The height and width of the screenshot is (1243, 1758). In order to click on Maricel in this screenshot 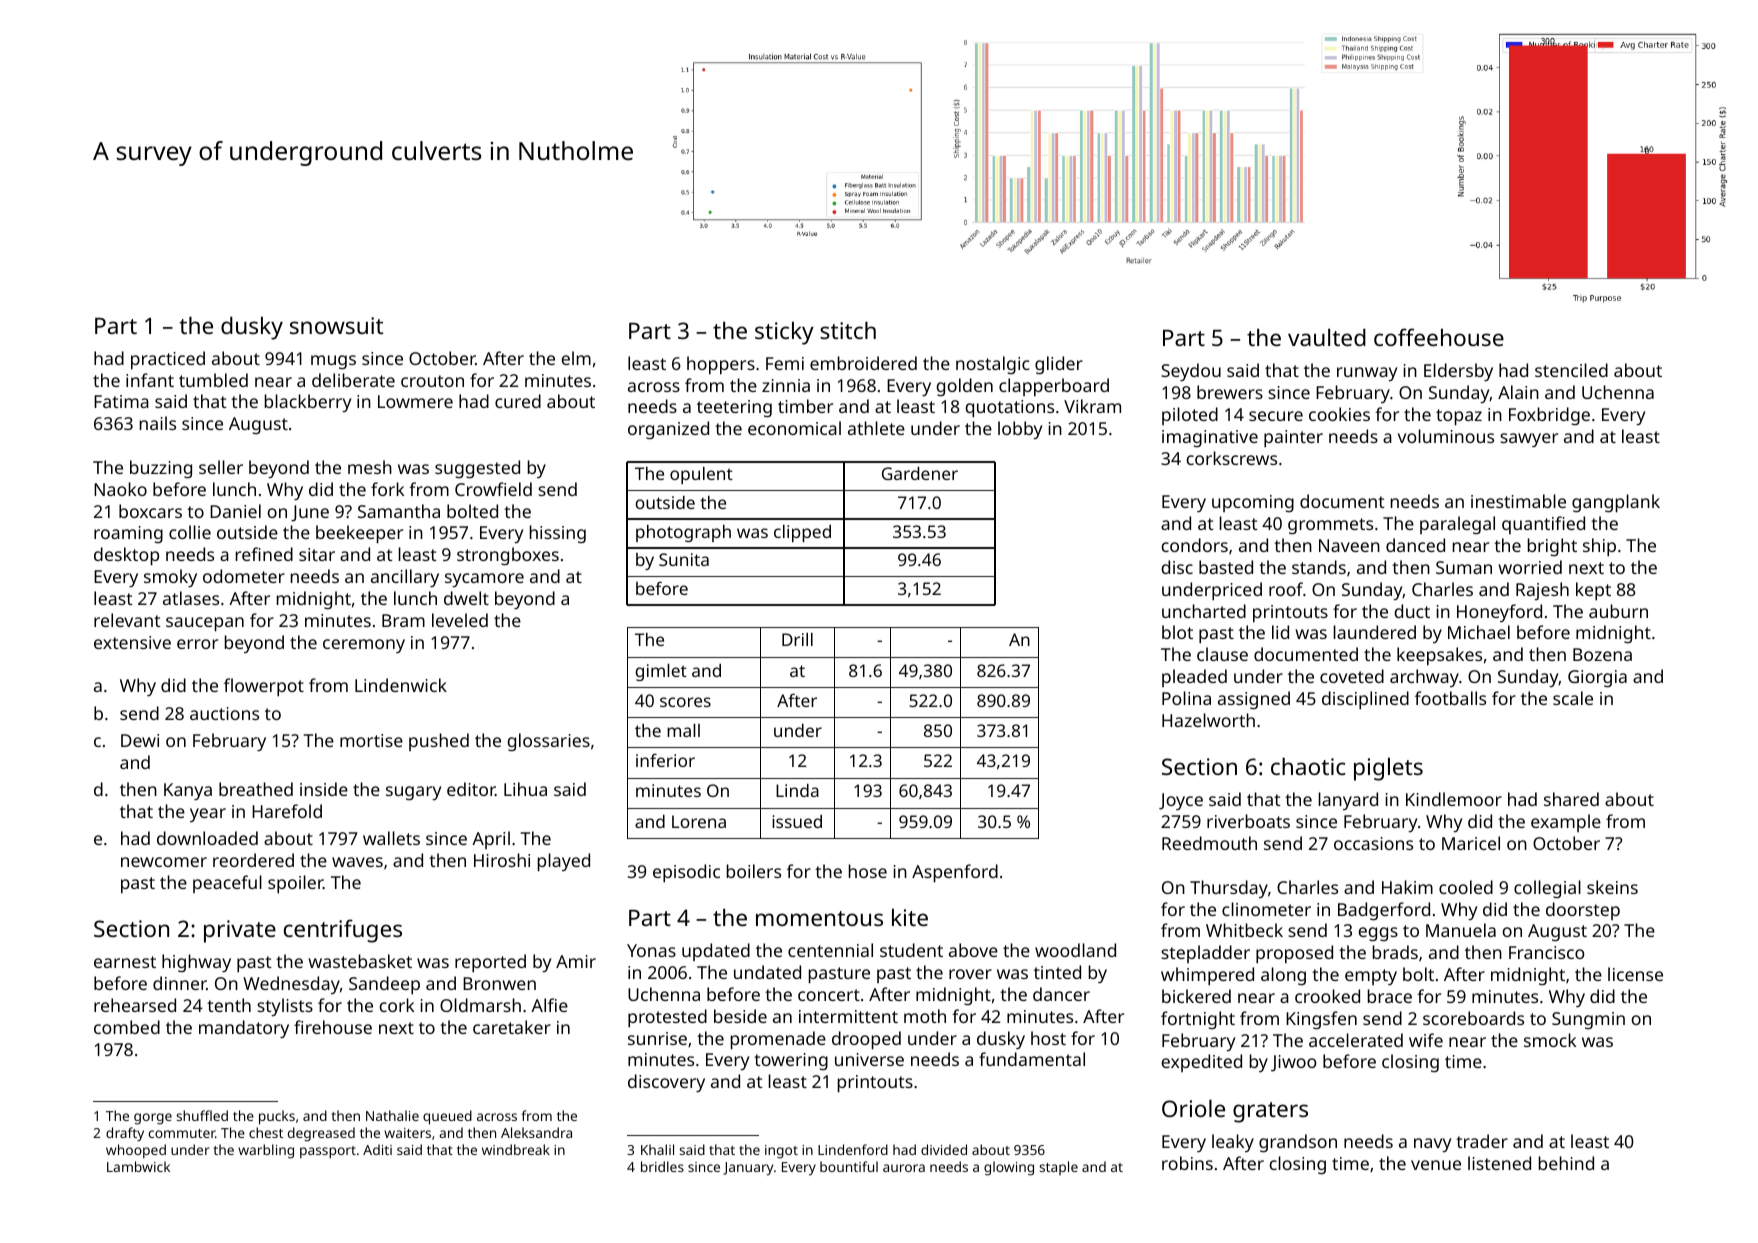, I will do `click(1471, 843)`.
